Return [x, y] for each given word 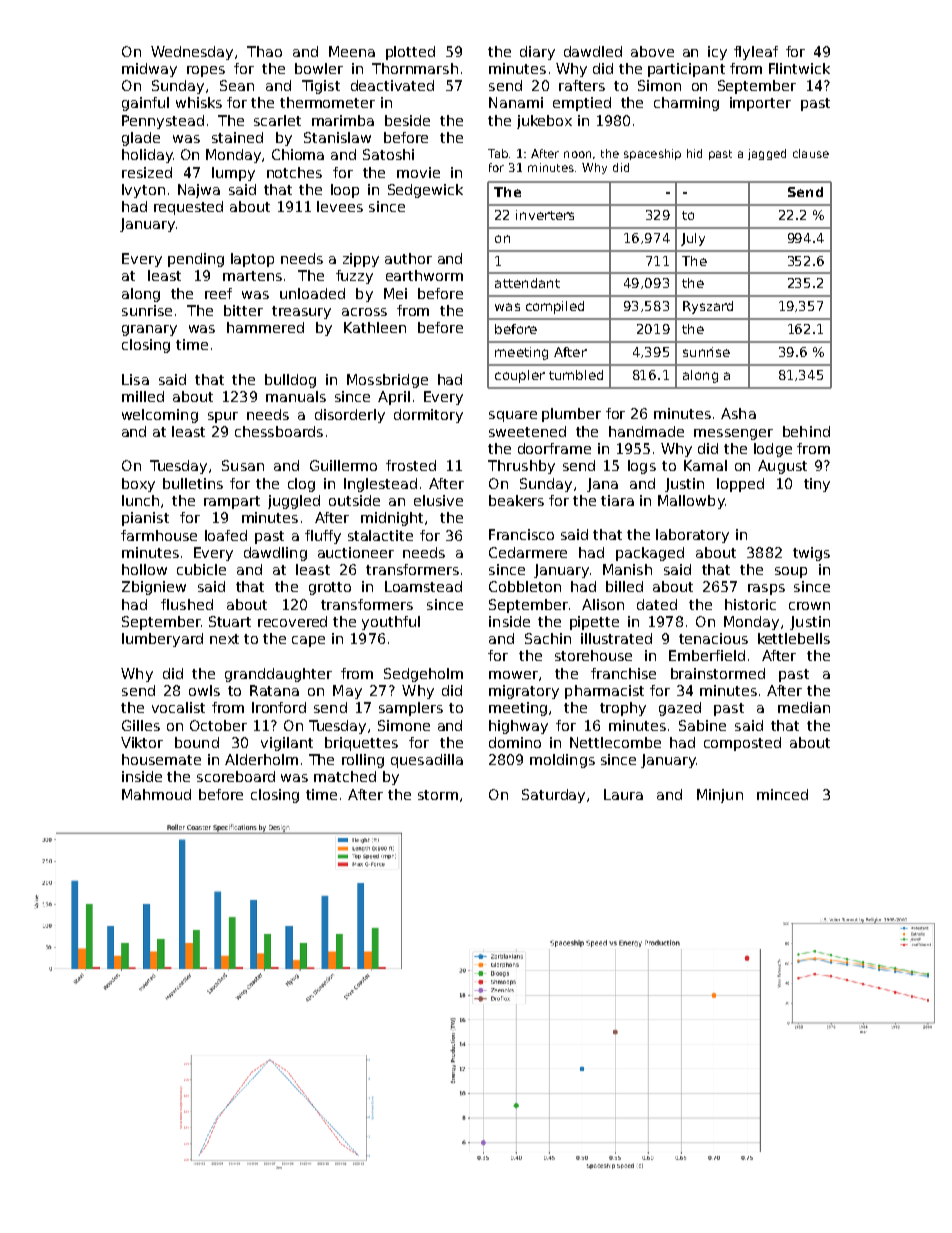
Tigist [321, 87]
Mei [395, 293]
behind [806, 431]
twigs [811, 554]
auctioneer [356, 552]
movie [418, 172]
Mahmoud [156, 794]
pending [196, 260]
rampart [232, 502]
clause [811, 153]
